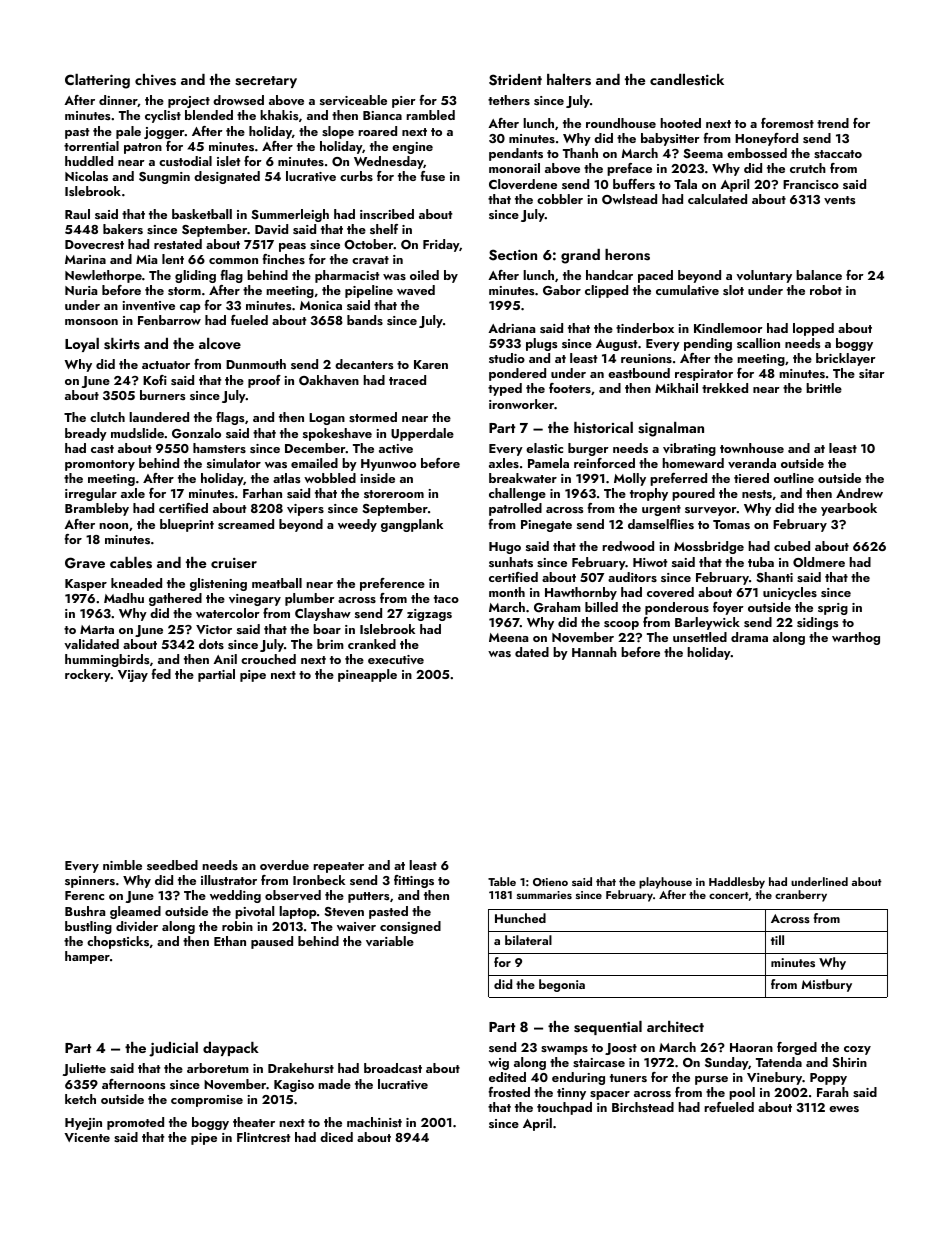 The image size is (952, 1233). What do you see at coordinates (90, 882) in the screenshot?
I see `spinners` at bounding box center [90, 882].
